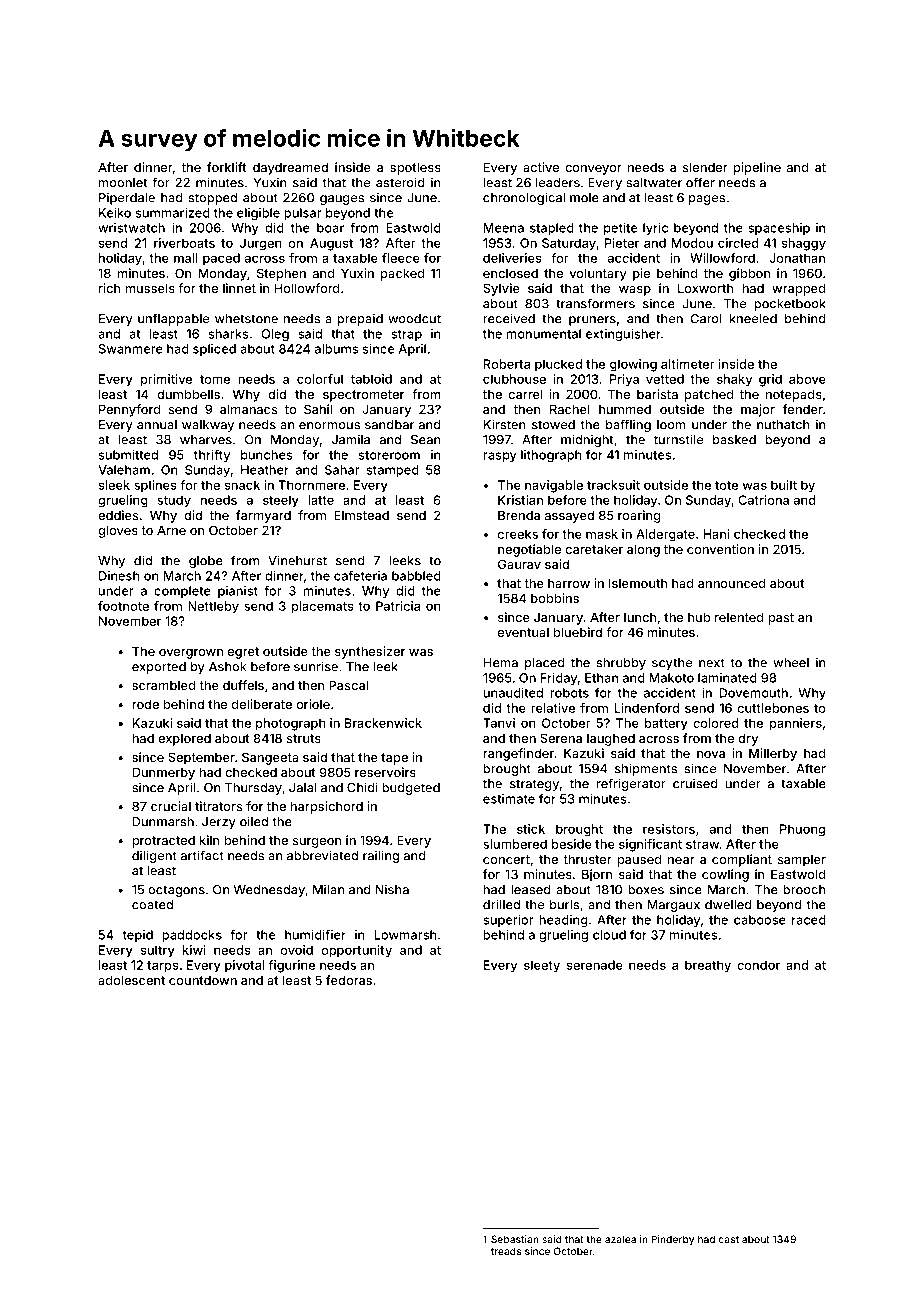 The image size is (924, 1308). Describe the element at coordinates (258, 214) in the screenshot. I see `eligible` at that location.
